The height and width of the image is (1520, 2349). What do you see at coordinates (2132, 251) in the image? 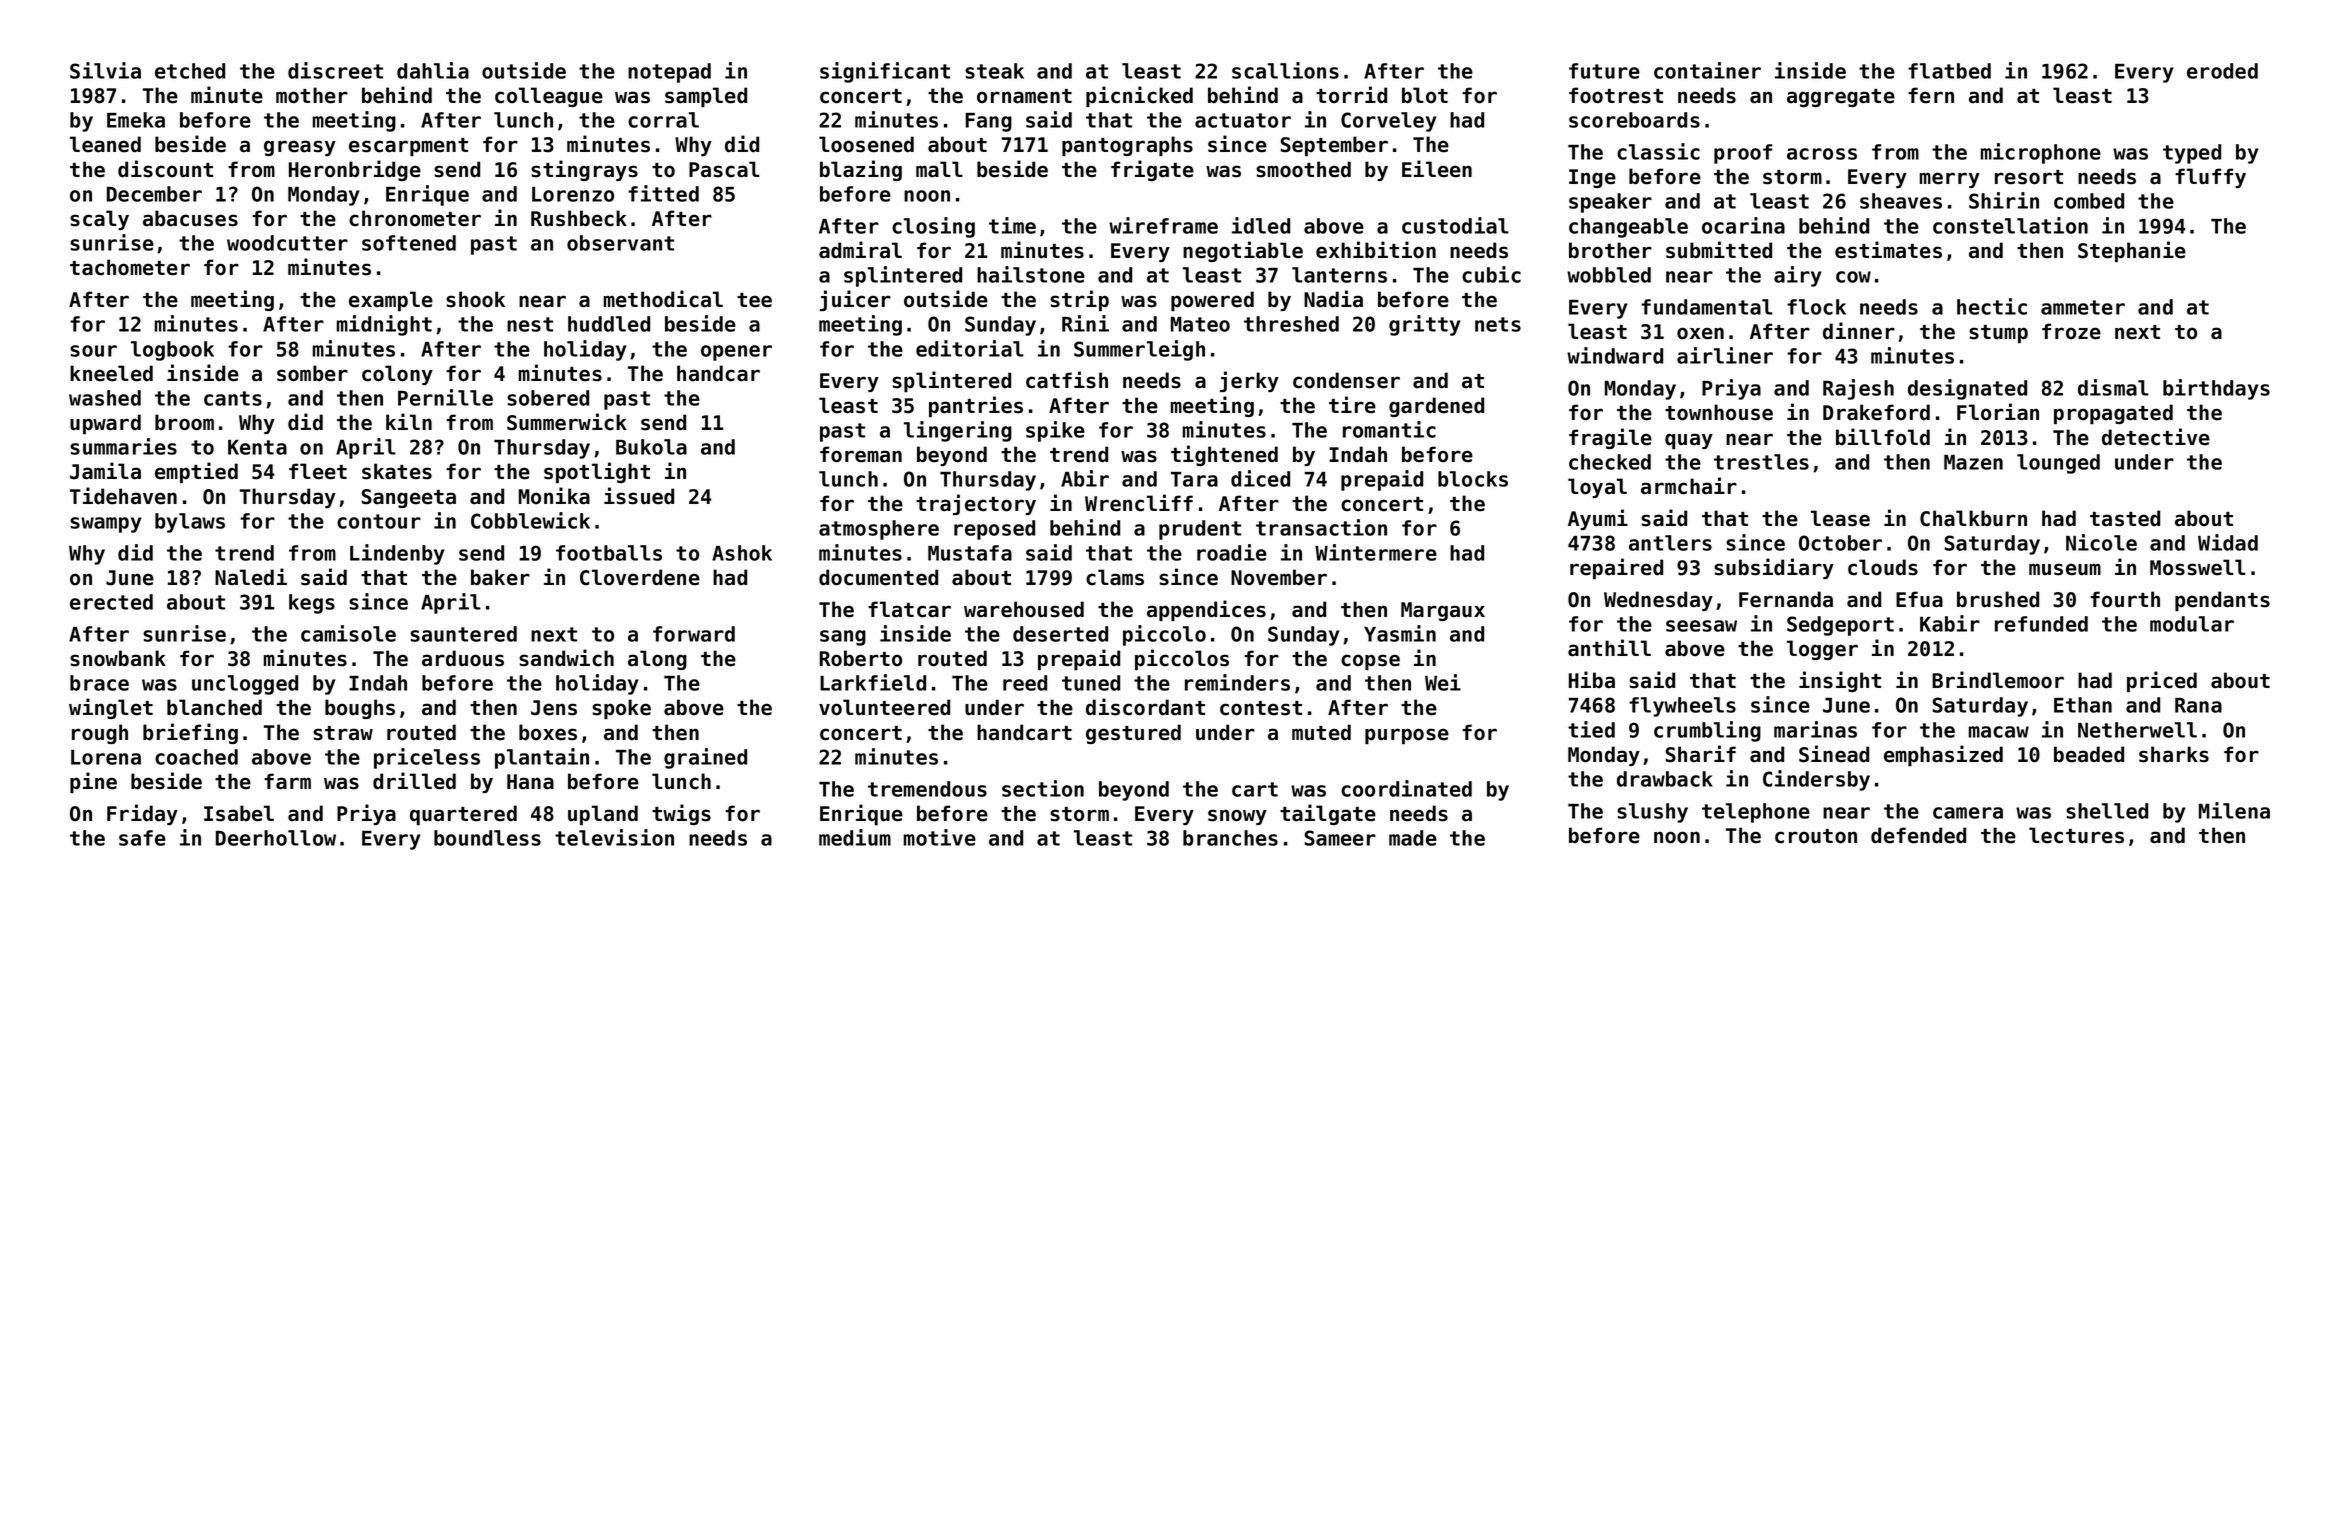
I see `Stephanie` at bounding box center [2132, 251].
